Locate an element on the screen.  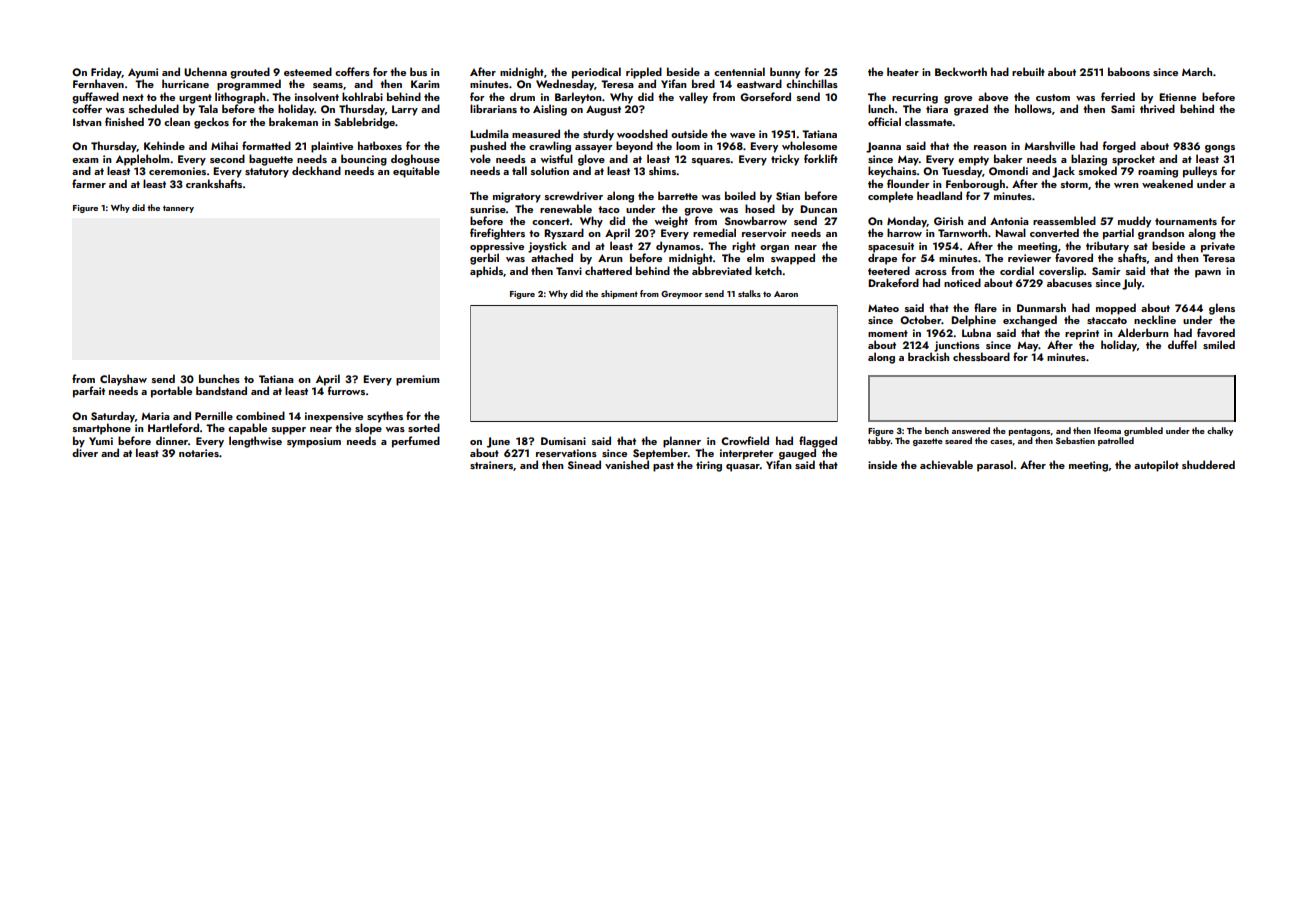
notaries is located at coordinates (199, 453).
